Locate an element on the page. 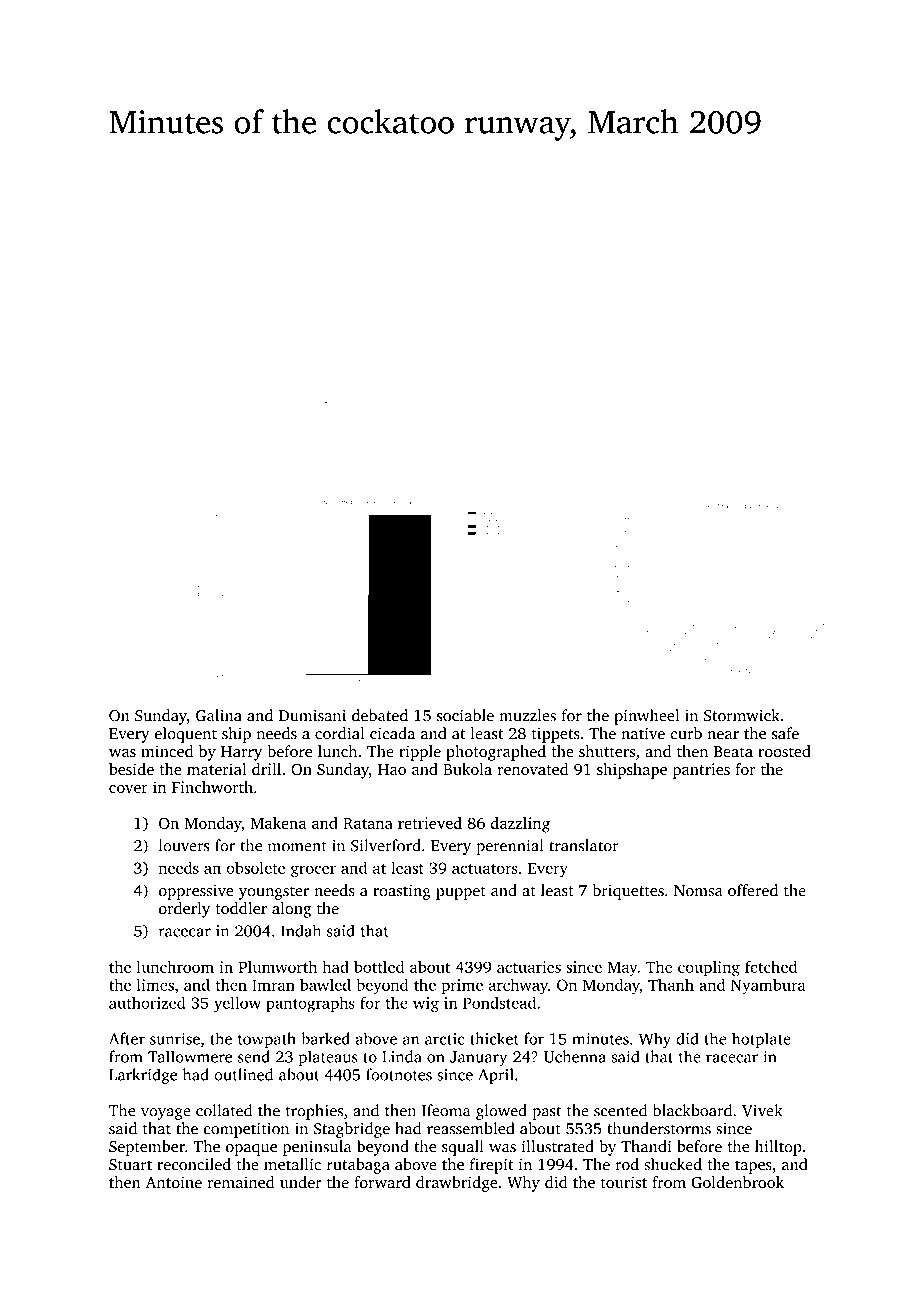 The image size is (924, 1308). Antoine is located at coordinates (173, 1182).
